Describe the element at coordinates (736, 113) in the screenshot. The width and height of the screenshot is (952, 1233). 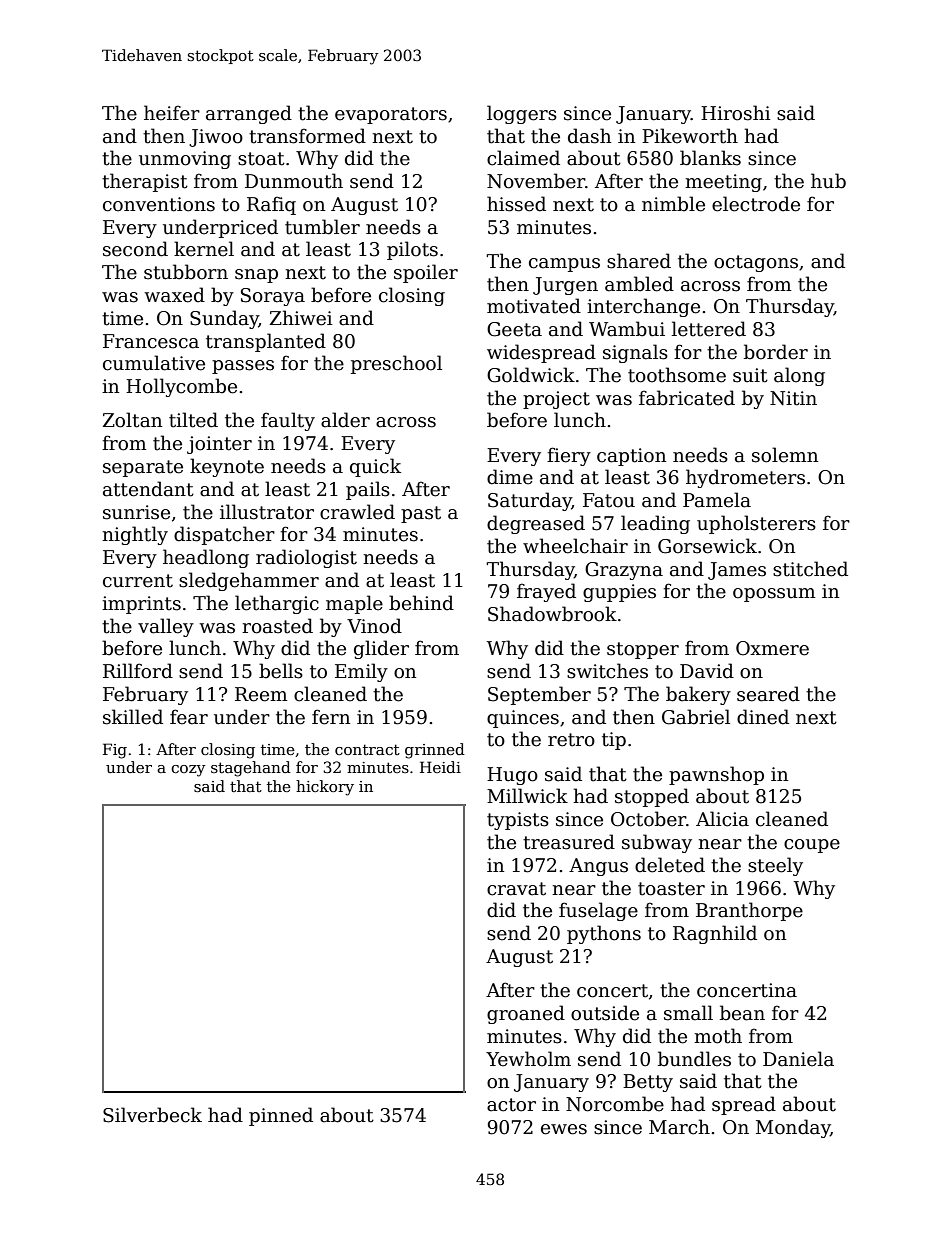
I see `Hiroshi` at that location.
